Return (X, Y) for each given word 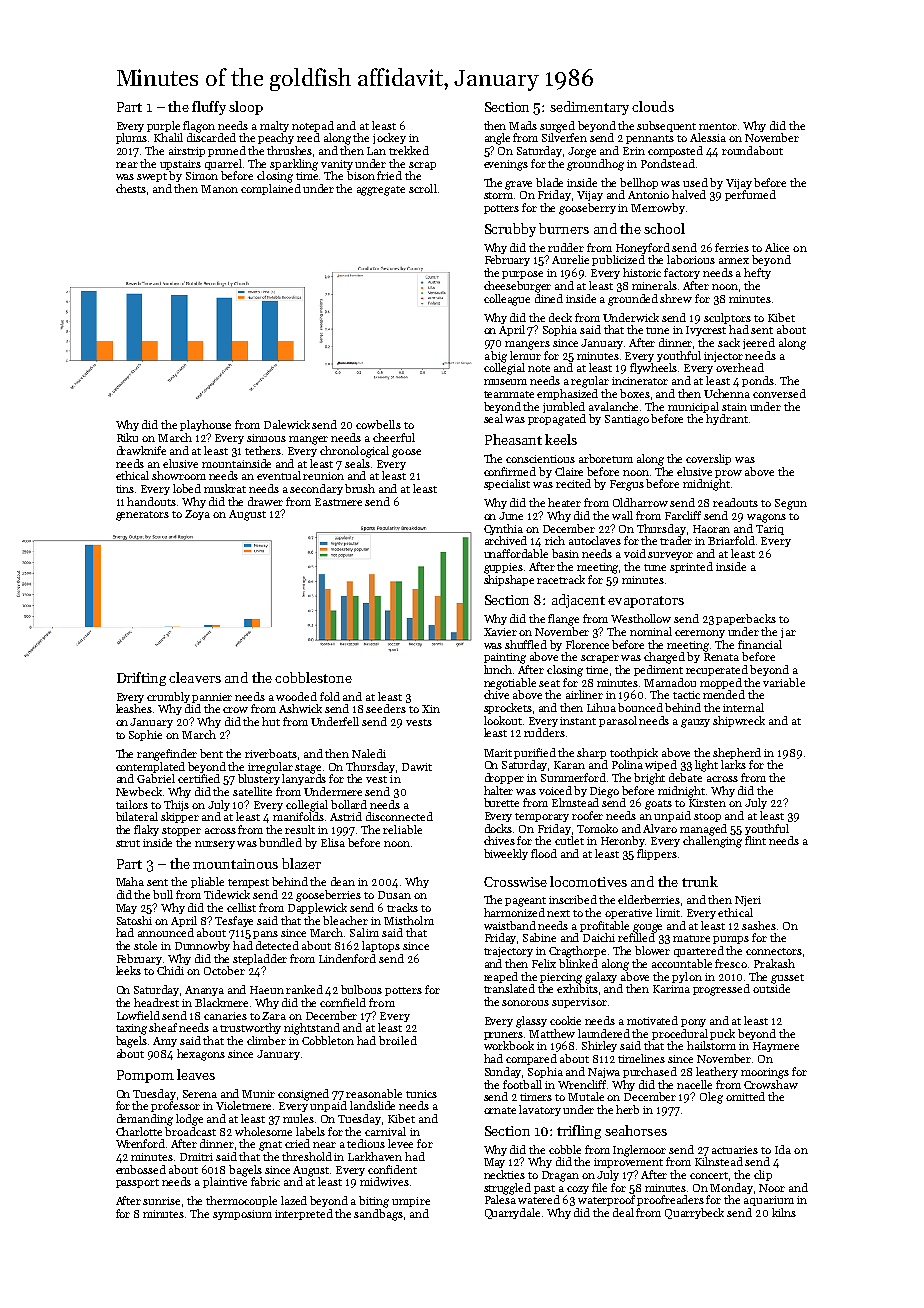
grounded (633, 300)
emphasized (567, 394)
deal (623, 1212)
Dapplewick (317, 908)
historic (642, 272)
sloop (246, 108)
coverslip (708, 459)
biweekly (506, 854)
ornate (500, 1110)
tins (125, 489)
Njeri (748, 901)
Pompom (145, 1076)
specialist (507, 484)
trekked (409, 150)
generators (142, 516)
